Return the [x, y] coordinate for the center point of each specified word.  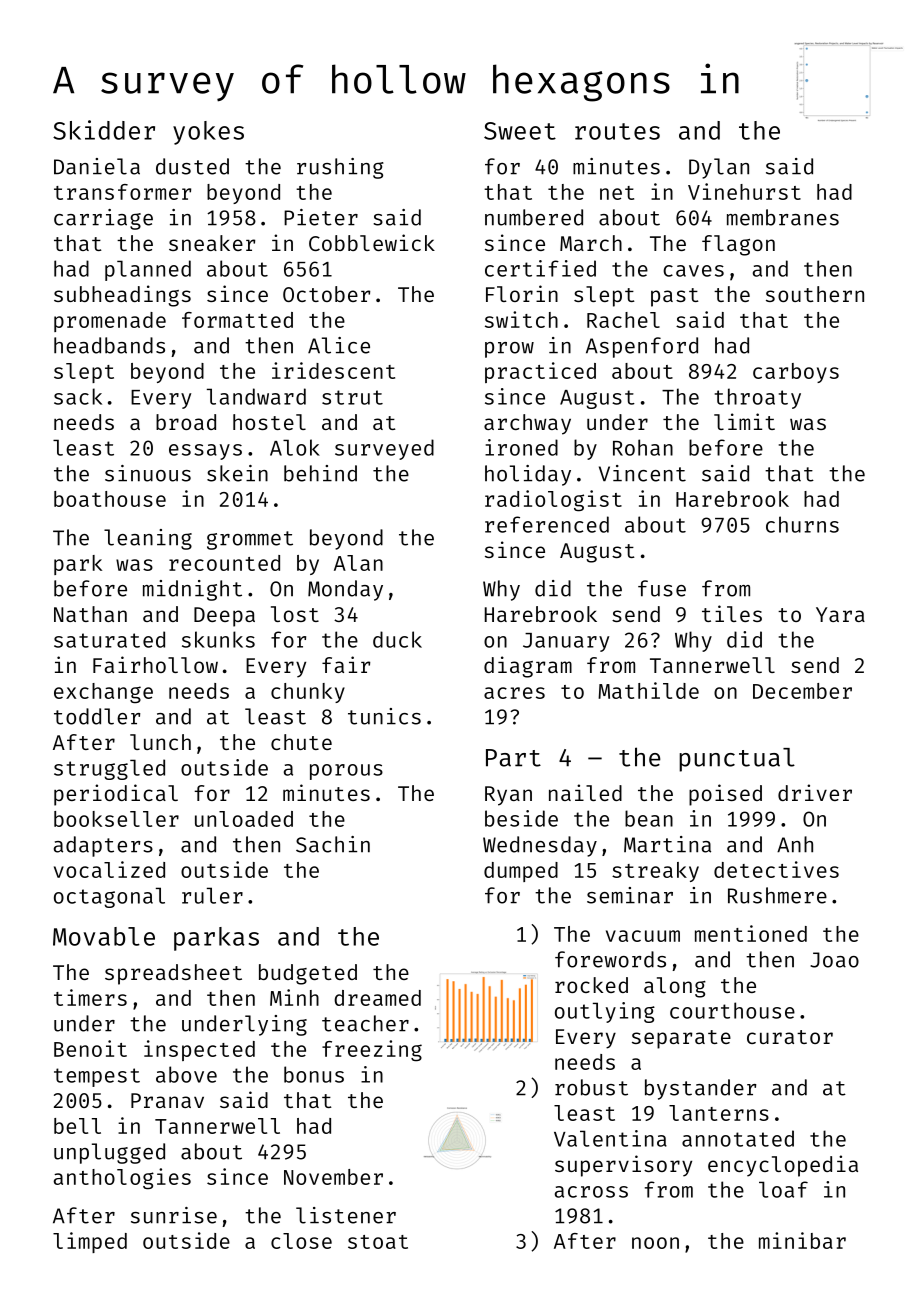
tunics [384, 716]
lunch [160, 742]
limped [90, 1242]
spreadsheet [173, 974]
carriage [103, 219]
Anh [795, 844]
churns [802, 524]
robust [591, 1087]
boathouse [110, 499]
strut [352, 397]
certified [540, 268]
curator [790, 1037]
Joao [834, 960]
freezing [372, 1050]
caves [693, 271]
